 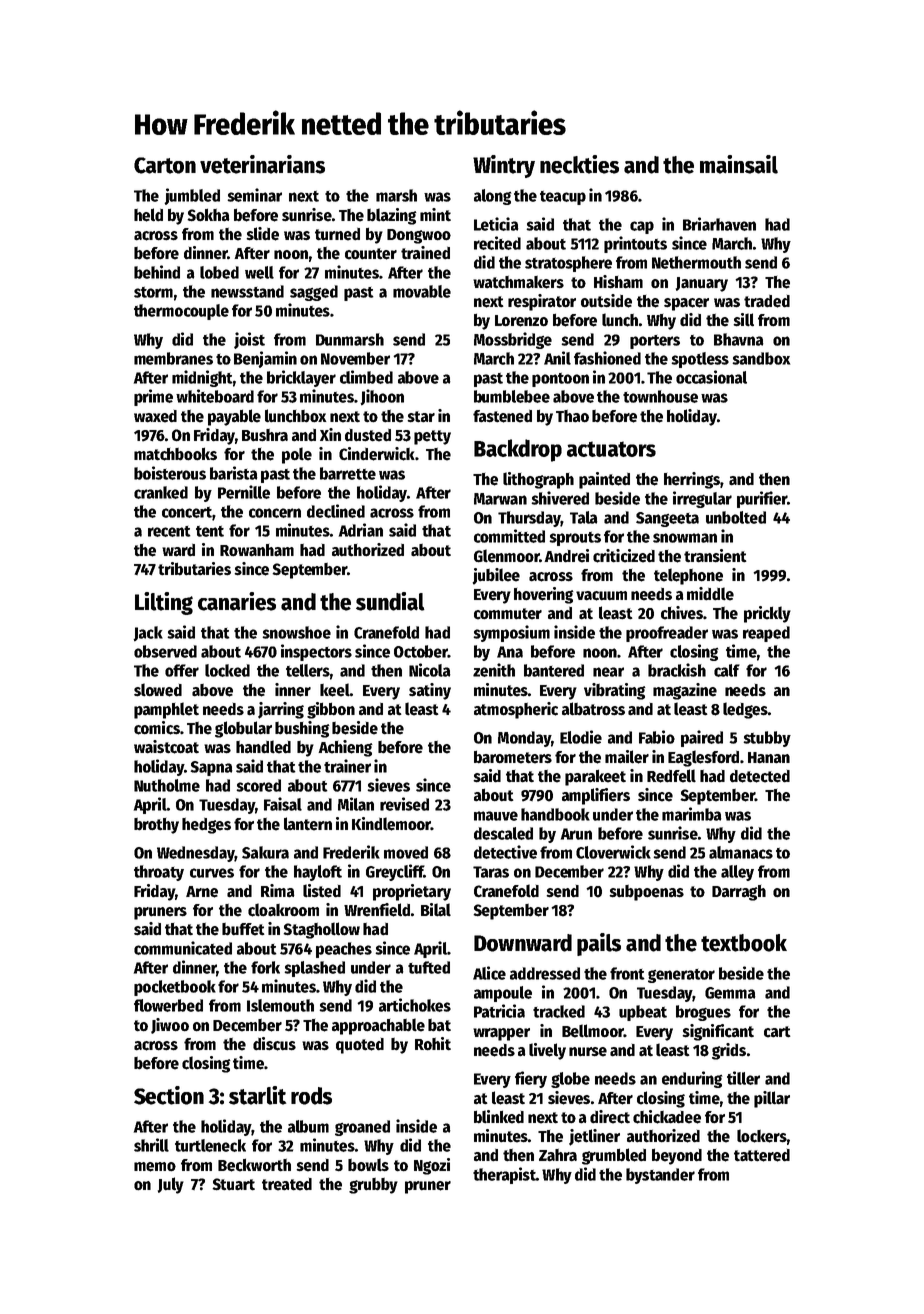 What do you see at coordinates (210, 1145) in the page?
I see `turtleneck` at bounding box center [210, 1145].
